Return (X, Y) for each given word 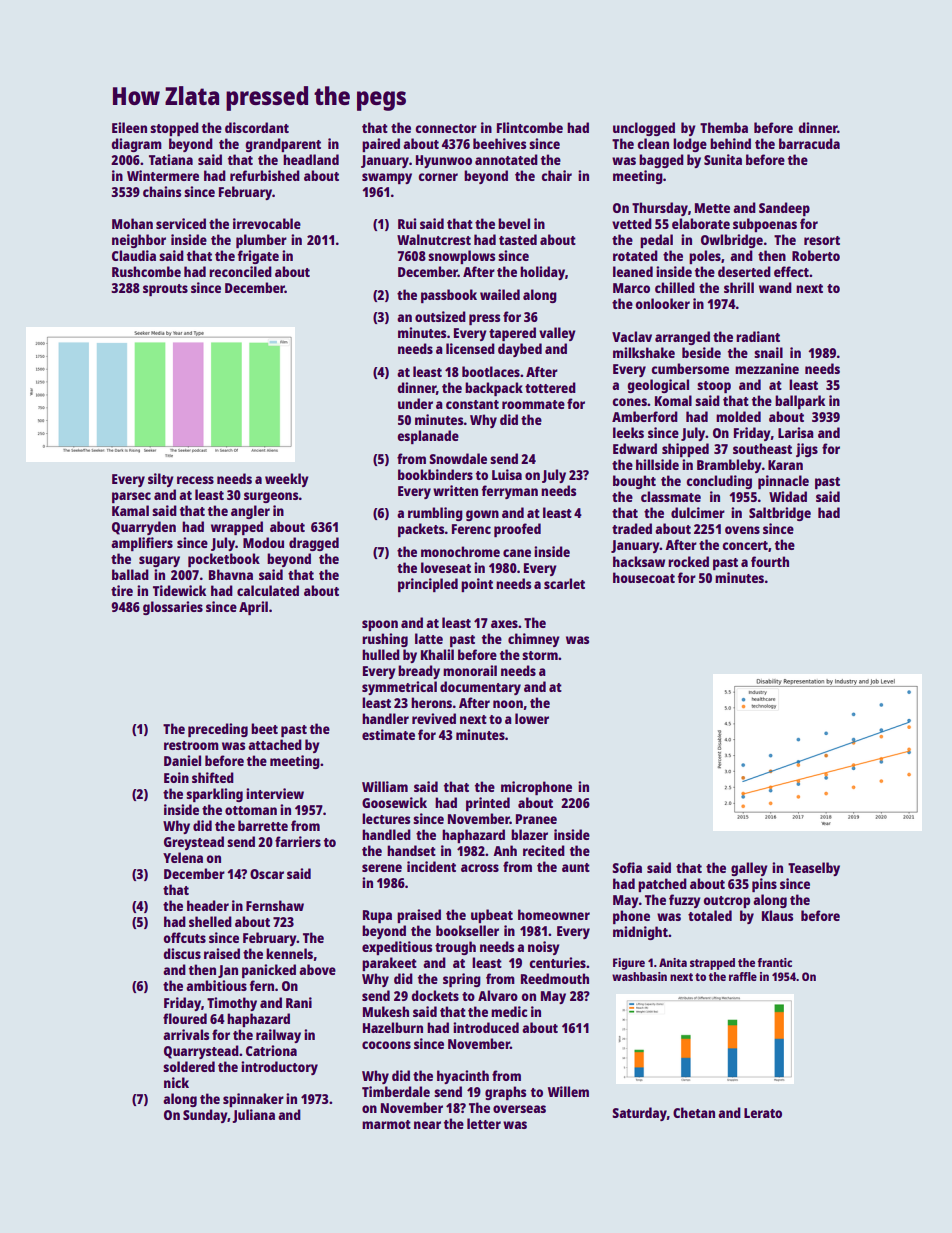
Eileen (129, 127)
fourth (770, 561)
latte (429, 638)
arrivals (186, 1034)
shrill (739, 287)
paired (381, 145)
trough (455, 948)
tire (122, 590)
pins (764, 885)
